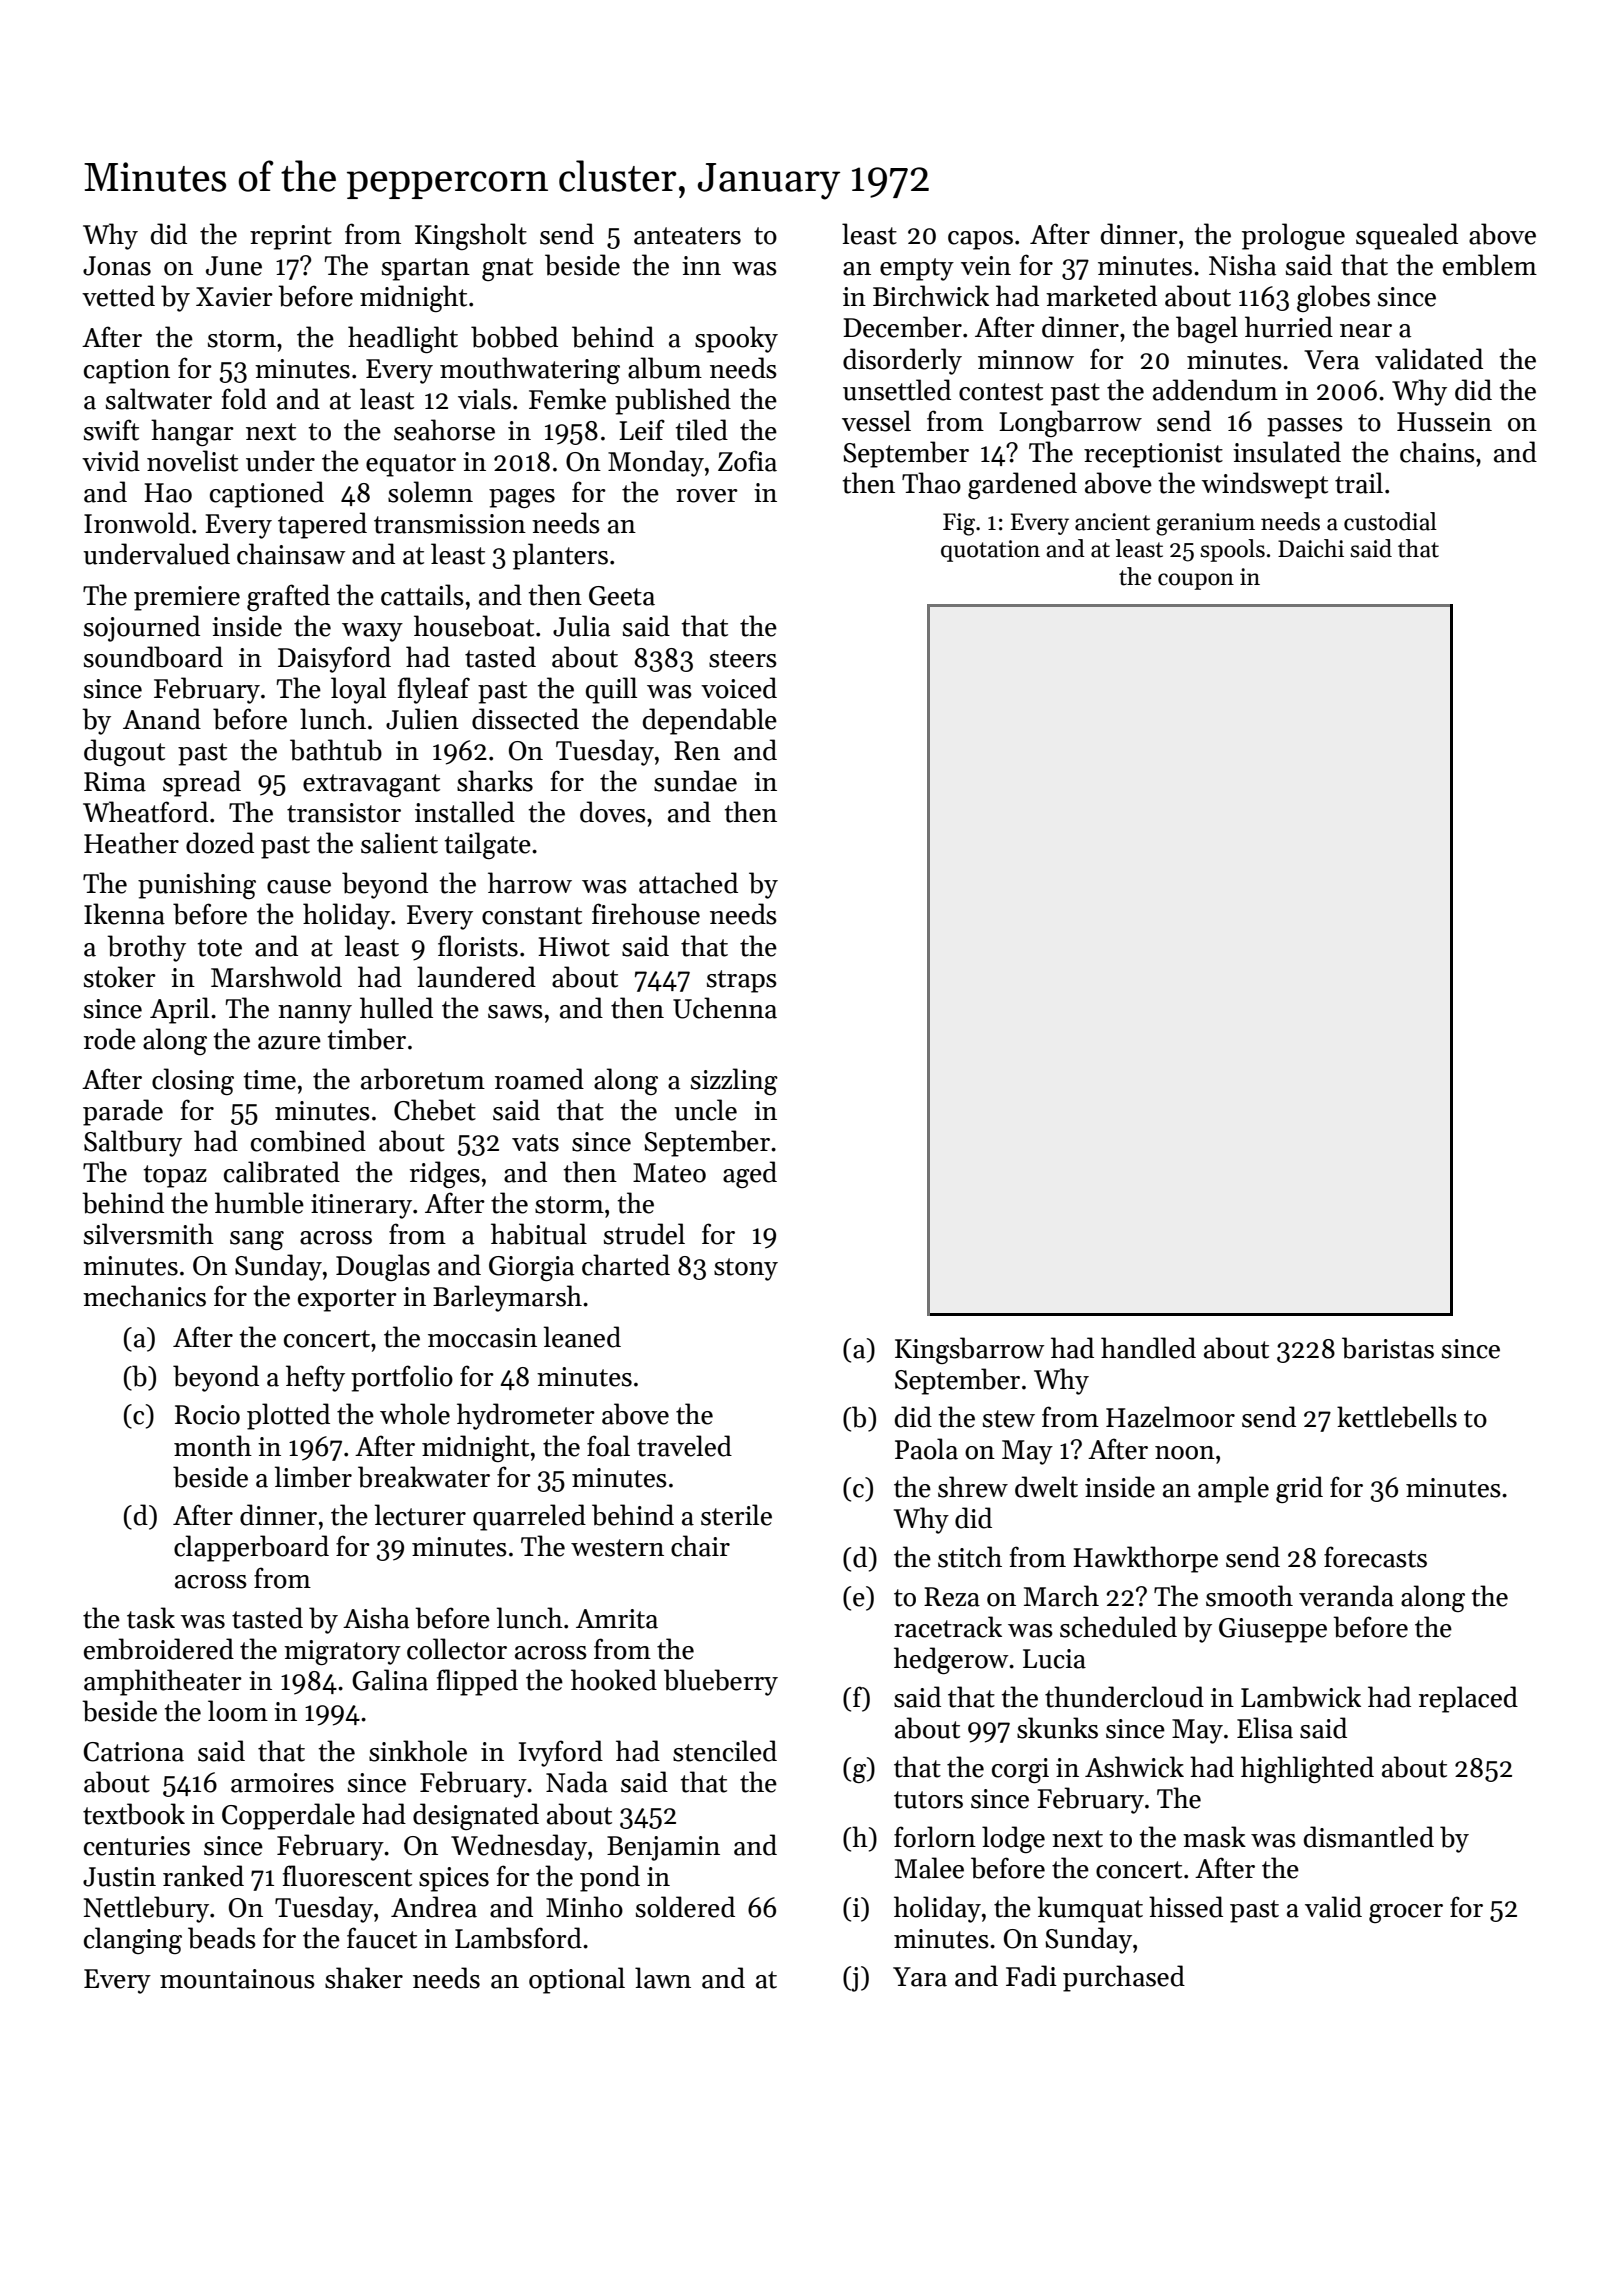 The height and width of the page is (2292, 1620). I want to click on squealed, so click(1407, 236).
